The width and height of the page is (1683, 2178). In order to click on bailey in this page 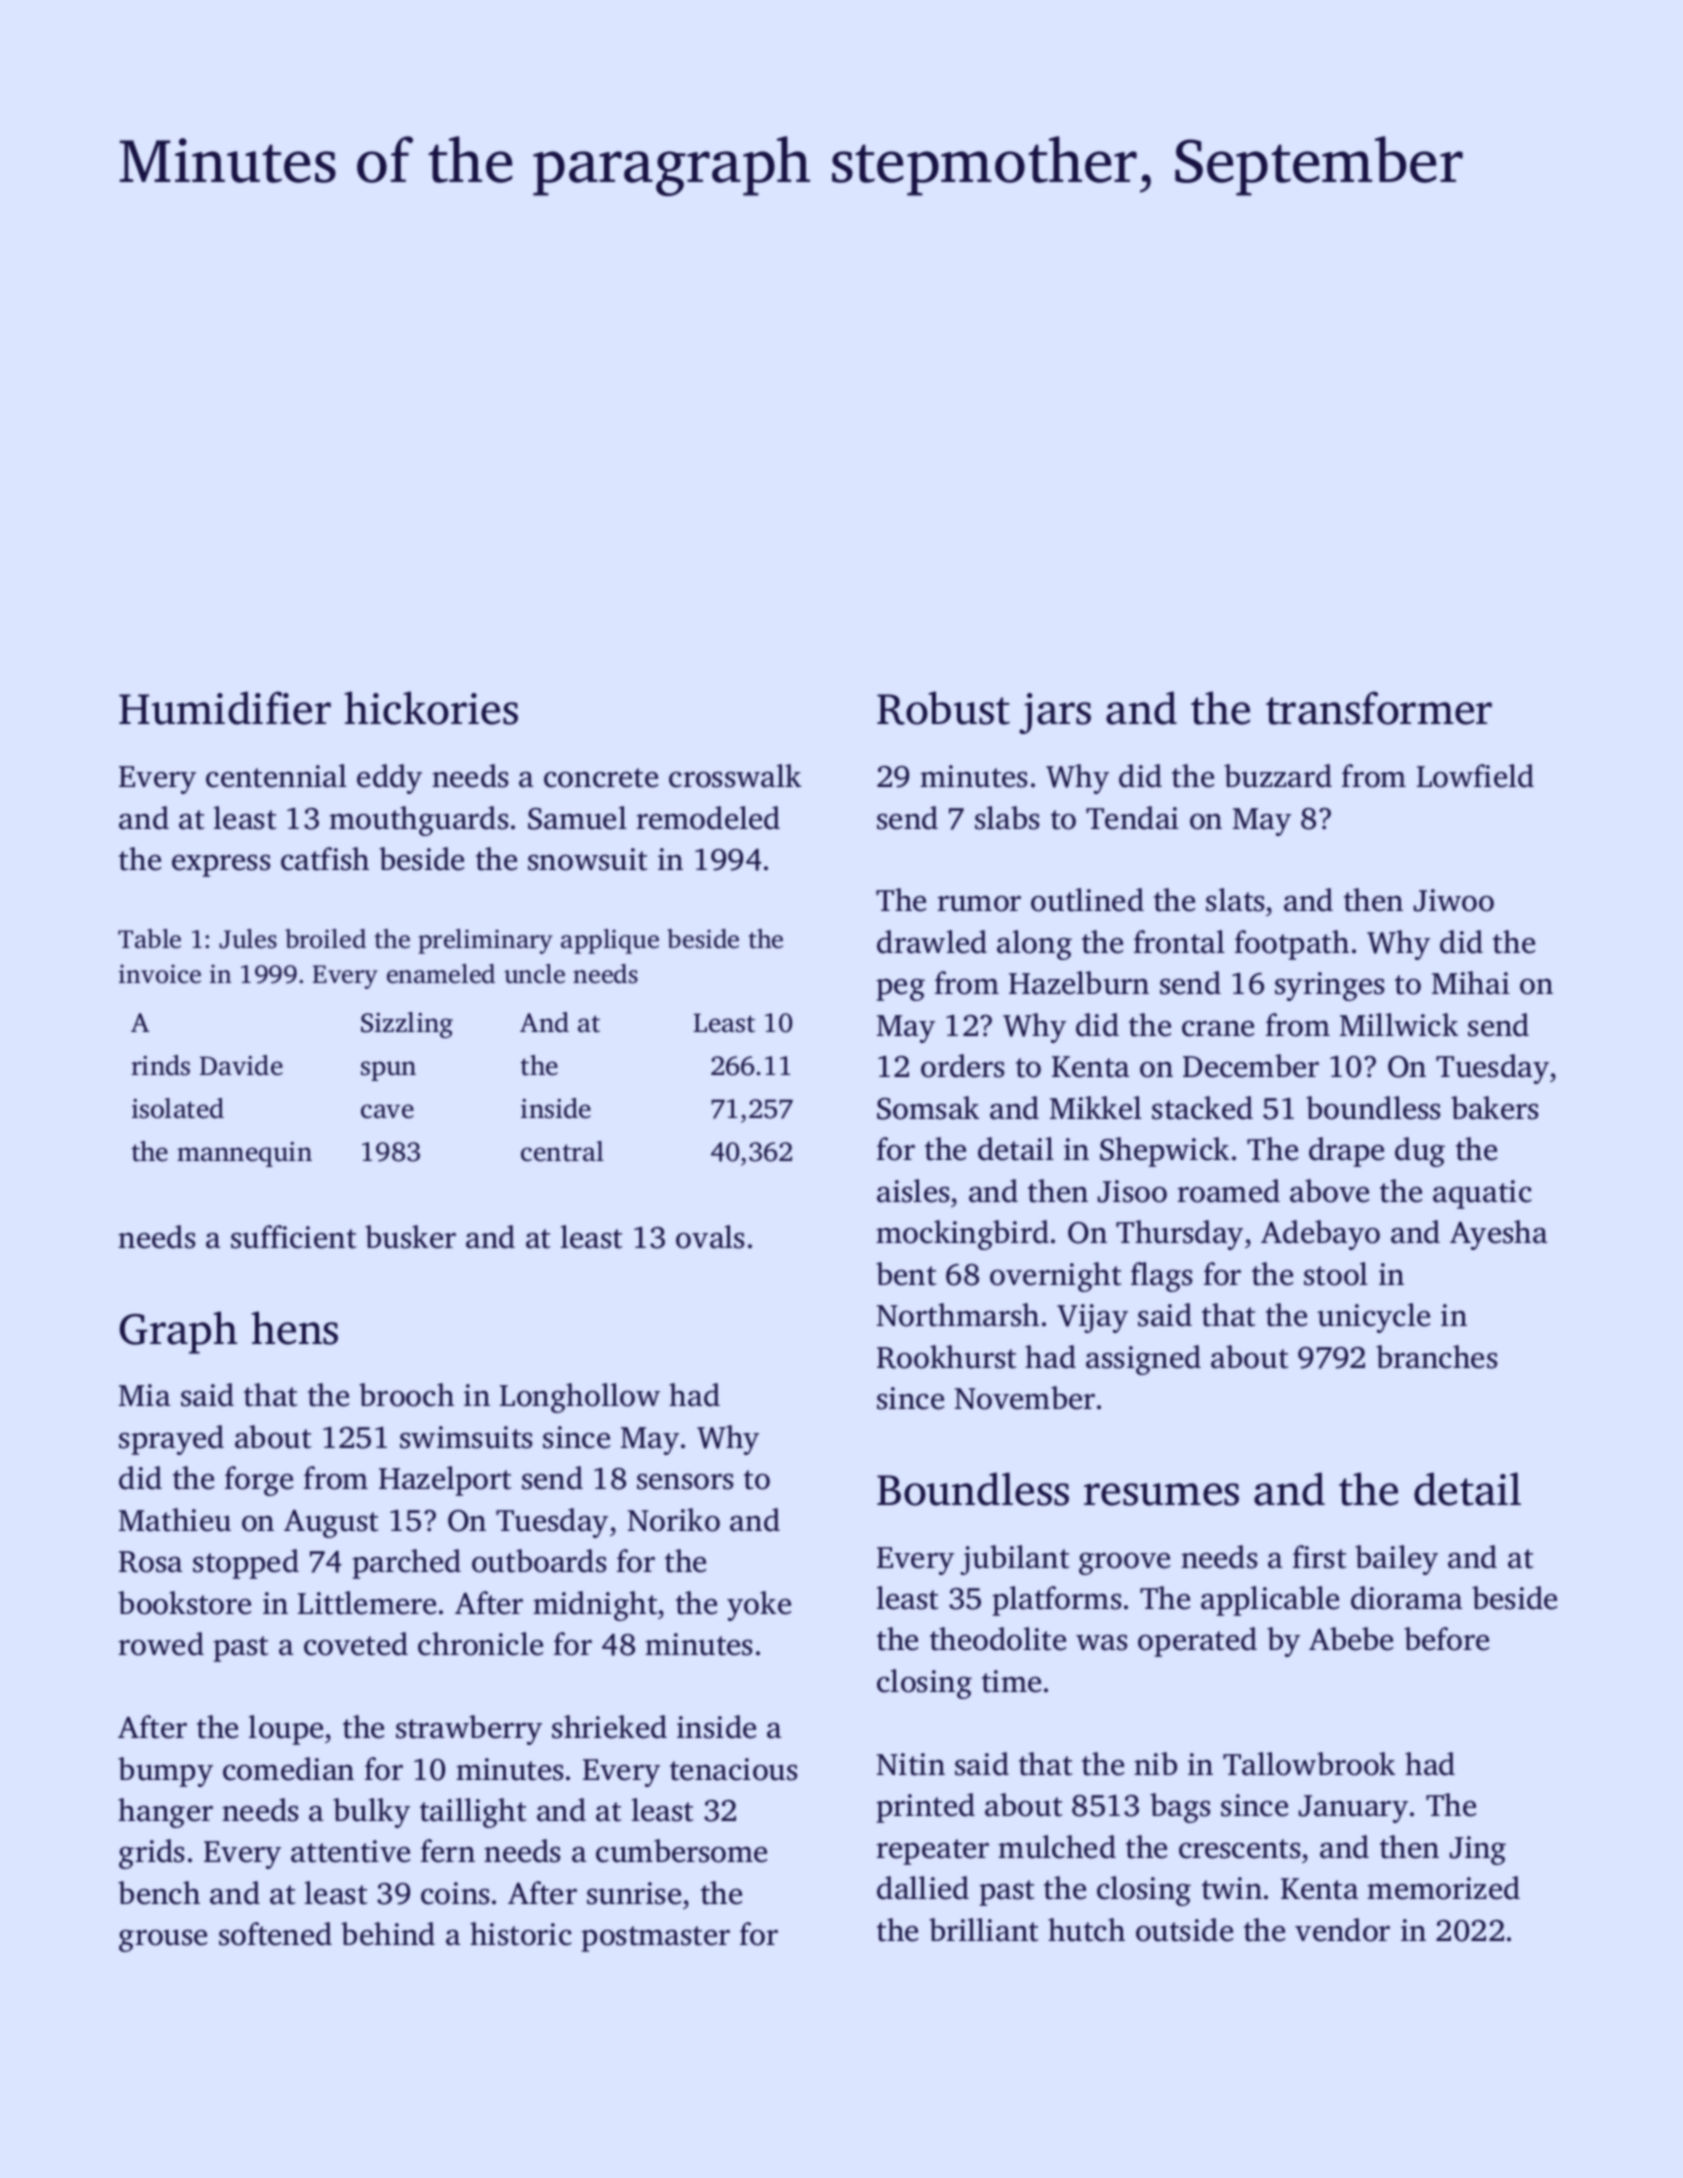, I will do `click(1396, 1560)`.
